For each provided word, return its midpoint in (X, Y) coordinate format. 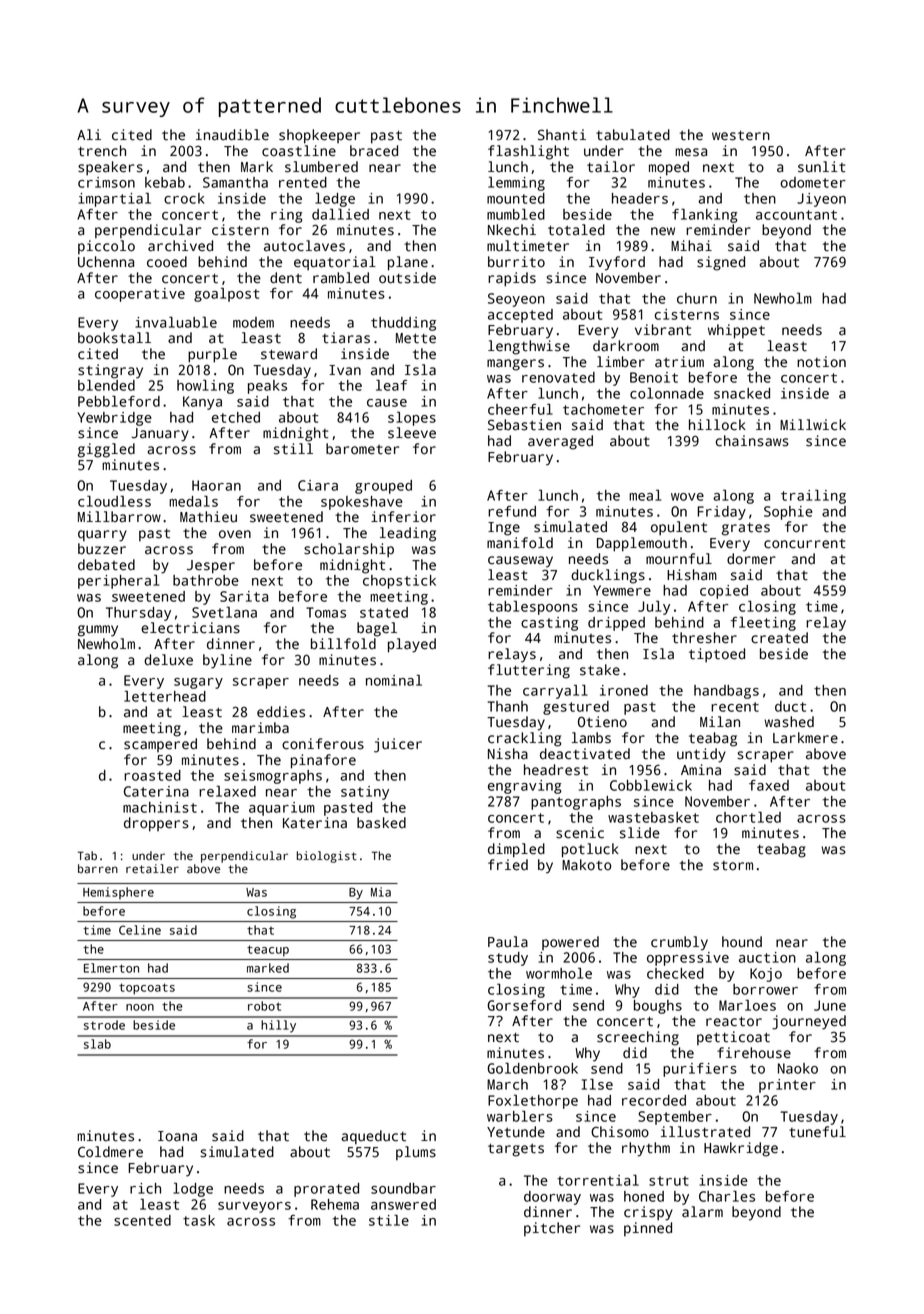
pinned (648, 1229)
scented (142, 1220)
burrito (516, 262)
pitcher (552, 1229)
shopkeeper (319, 136)
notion (821, 362)
